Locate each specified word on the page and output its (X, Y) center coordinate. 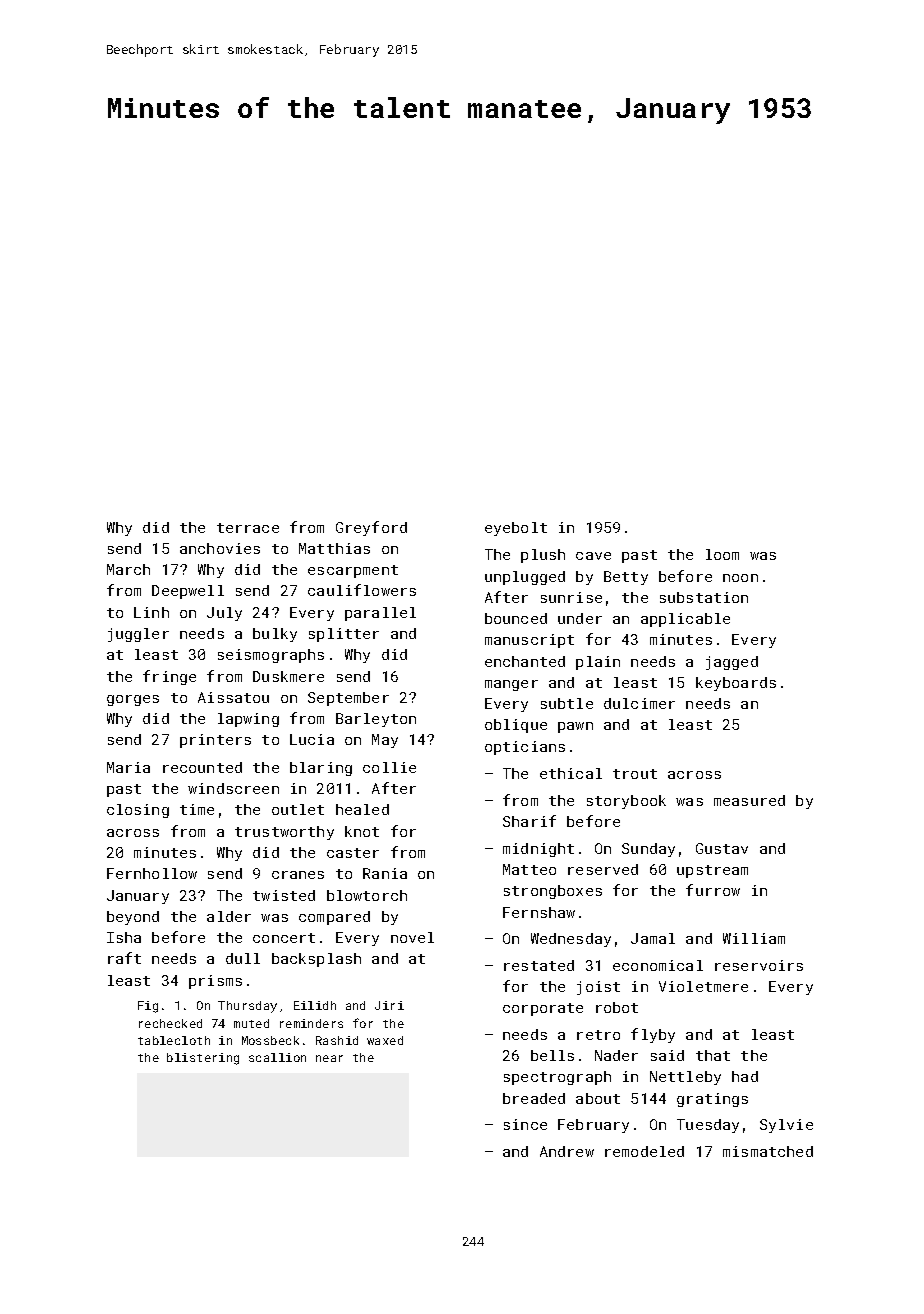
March (128, 569)
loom (722, 554)
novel (412, 937)
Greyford (371, 528)
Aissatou (233, 697)
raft (124, 958)
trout (635, 774)
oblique (516, 726)
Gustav (722, 848)
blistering (203, 1059)
